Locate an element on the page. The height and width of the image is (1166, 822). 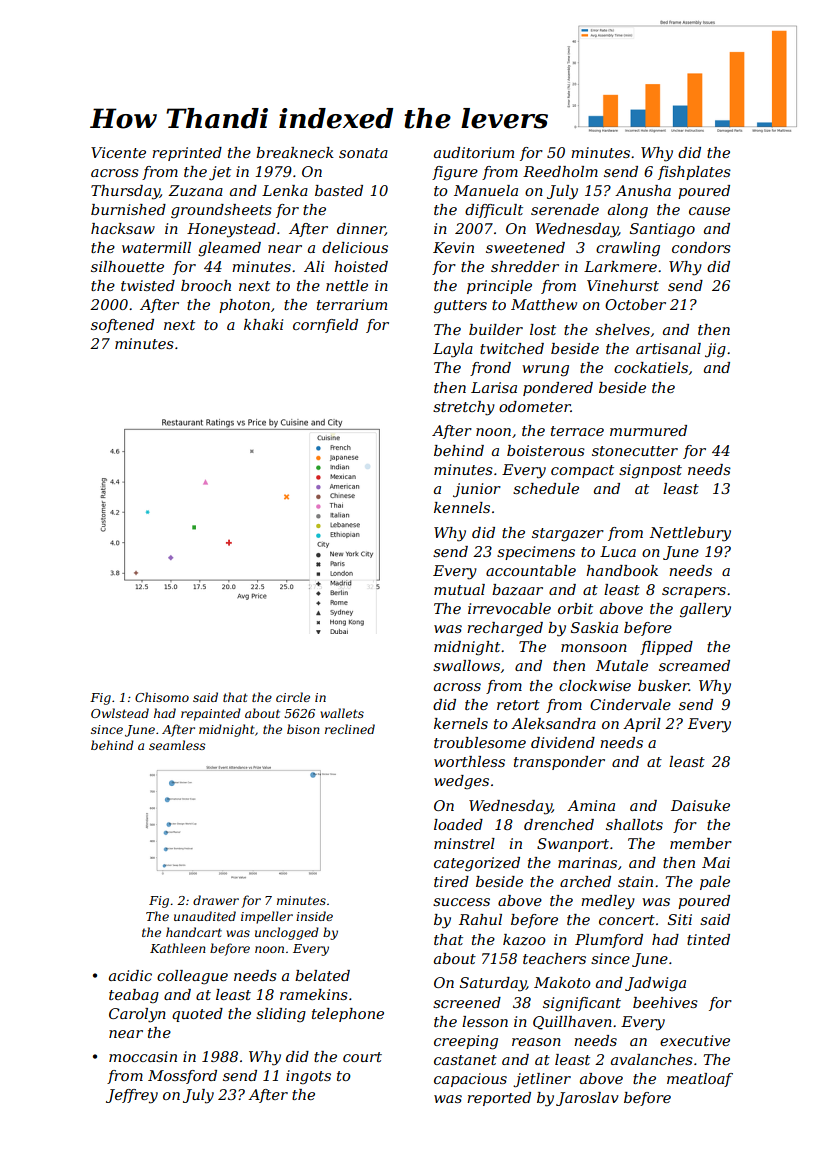
Lenka is located at coordinates (285, 190).
